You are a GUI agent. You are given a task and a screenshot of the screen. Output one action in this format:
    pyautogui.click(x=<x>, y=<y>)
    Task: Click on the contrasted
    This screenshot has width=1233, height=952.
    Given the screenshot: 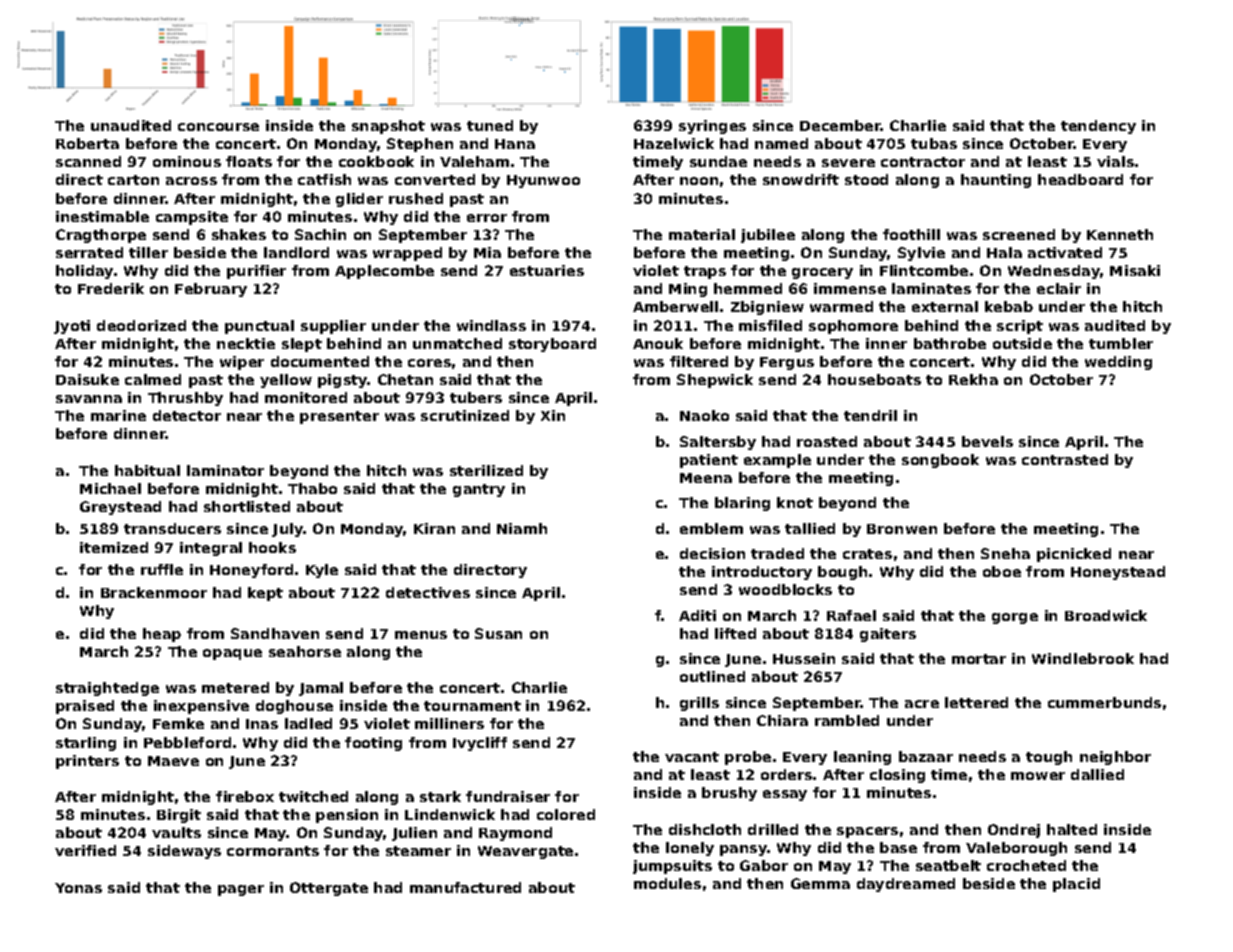 What is the action you would take?
    pyautogui.click(x=1065, y=459)
